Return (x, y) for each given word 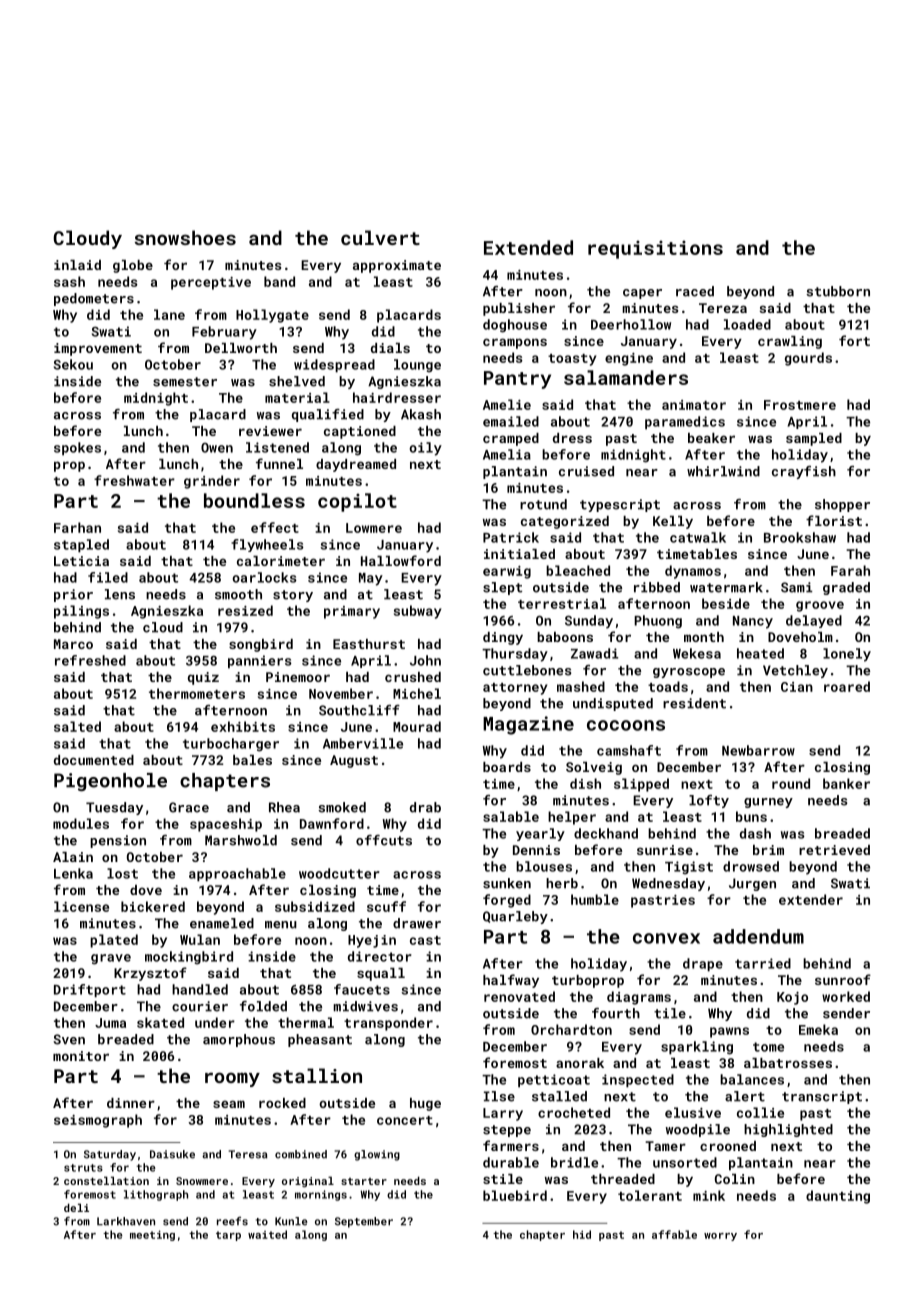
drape (703, 965)
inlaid (77, 265)
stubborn (838, 291)
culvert (380, 237)
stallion (317, 1075)
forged (507, 901)
